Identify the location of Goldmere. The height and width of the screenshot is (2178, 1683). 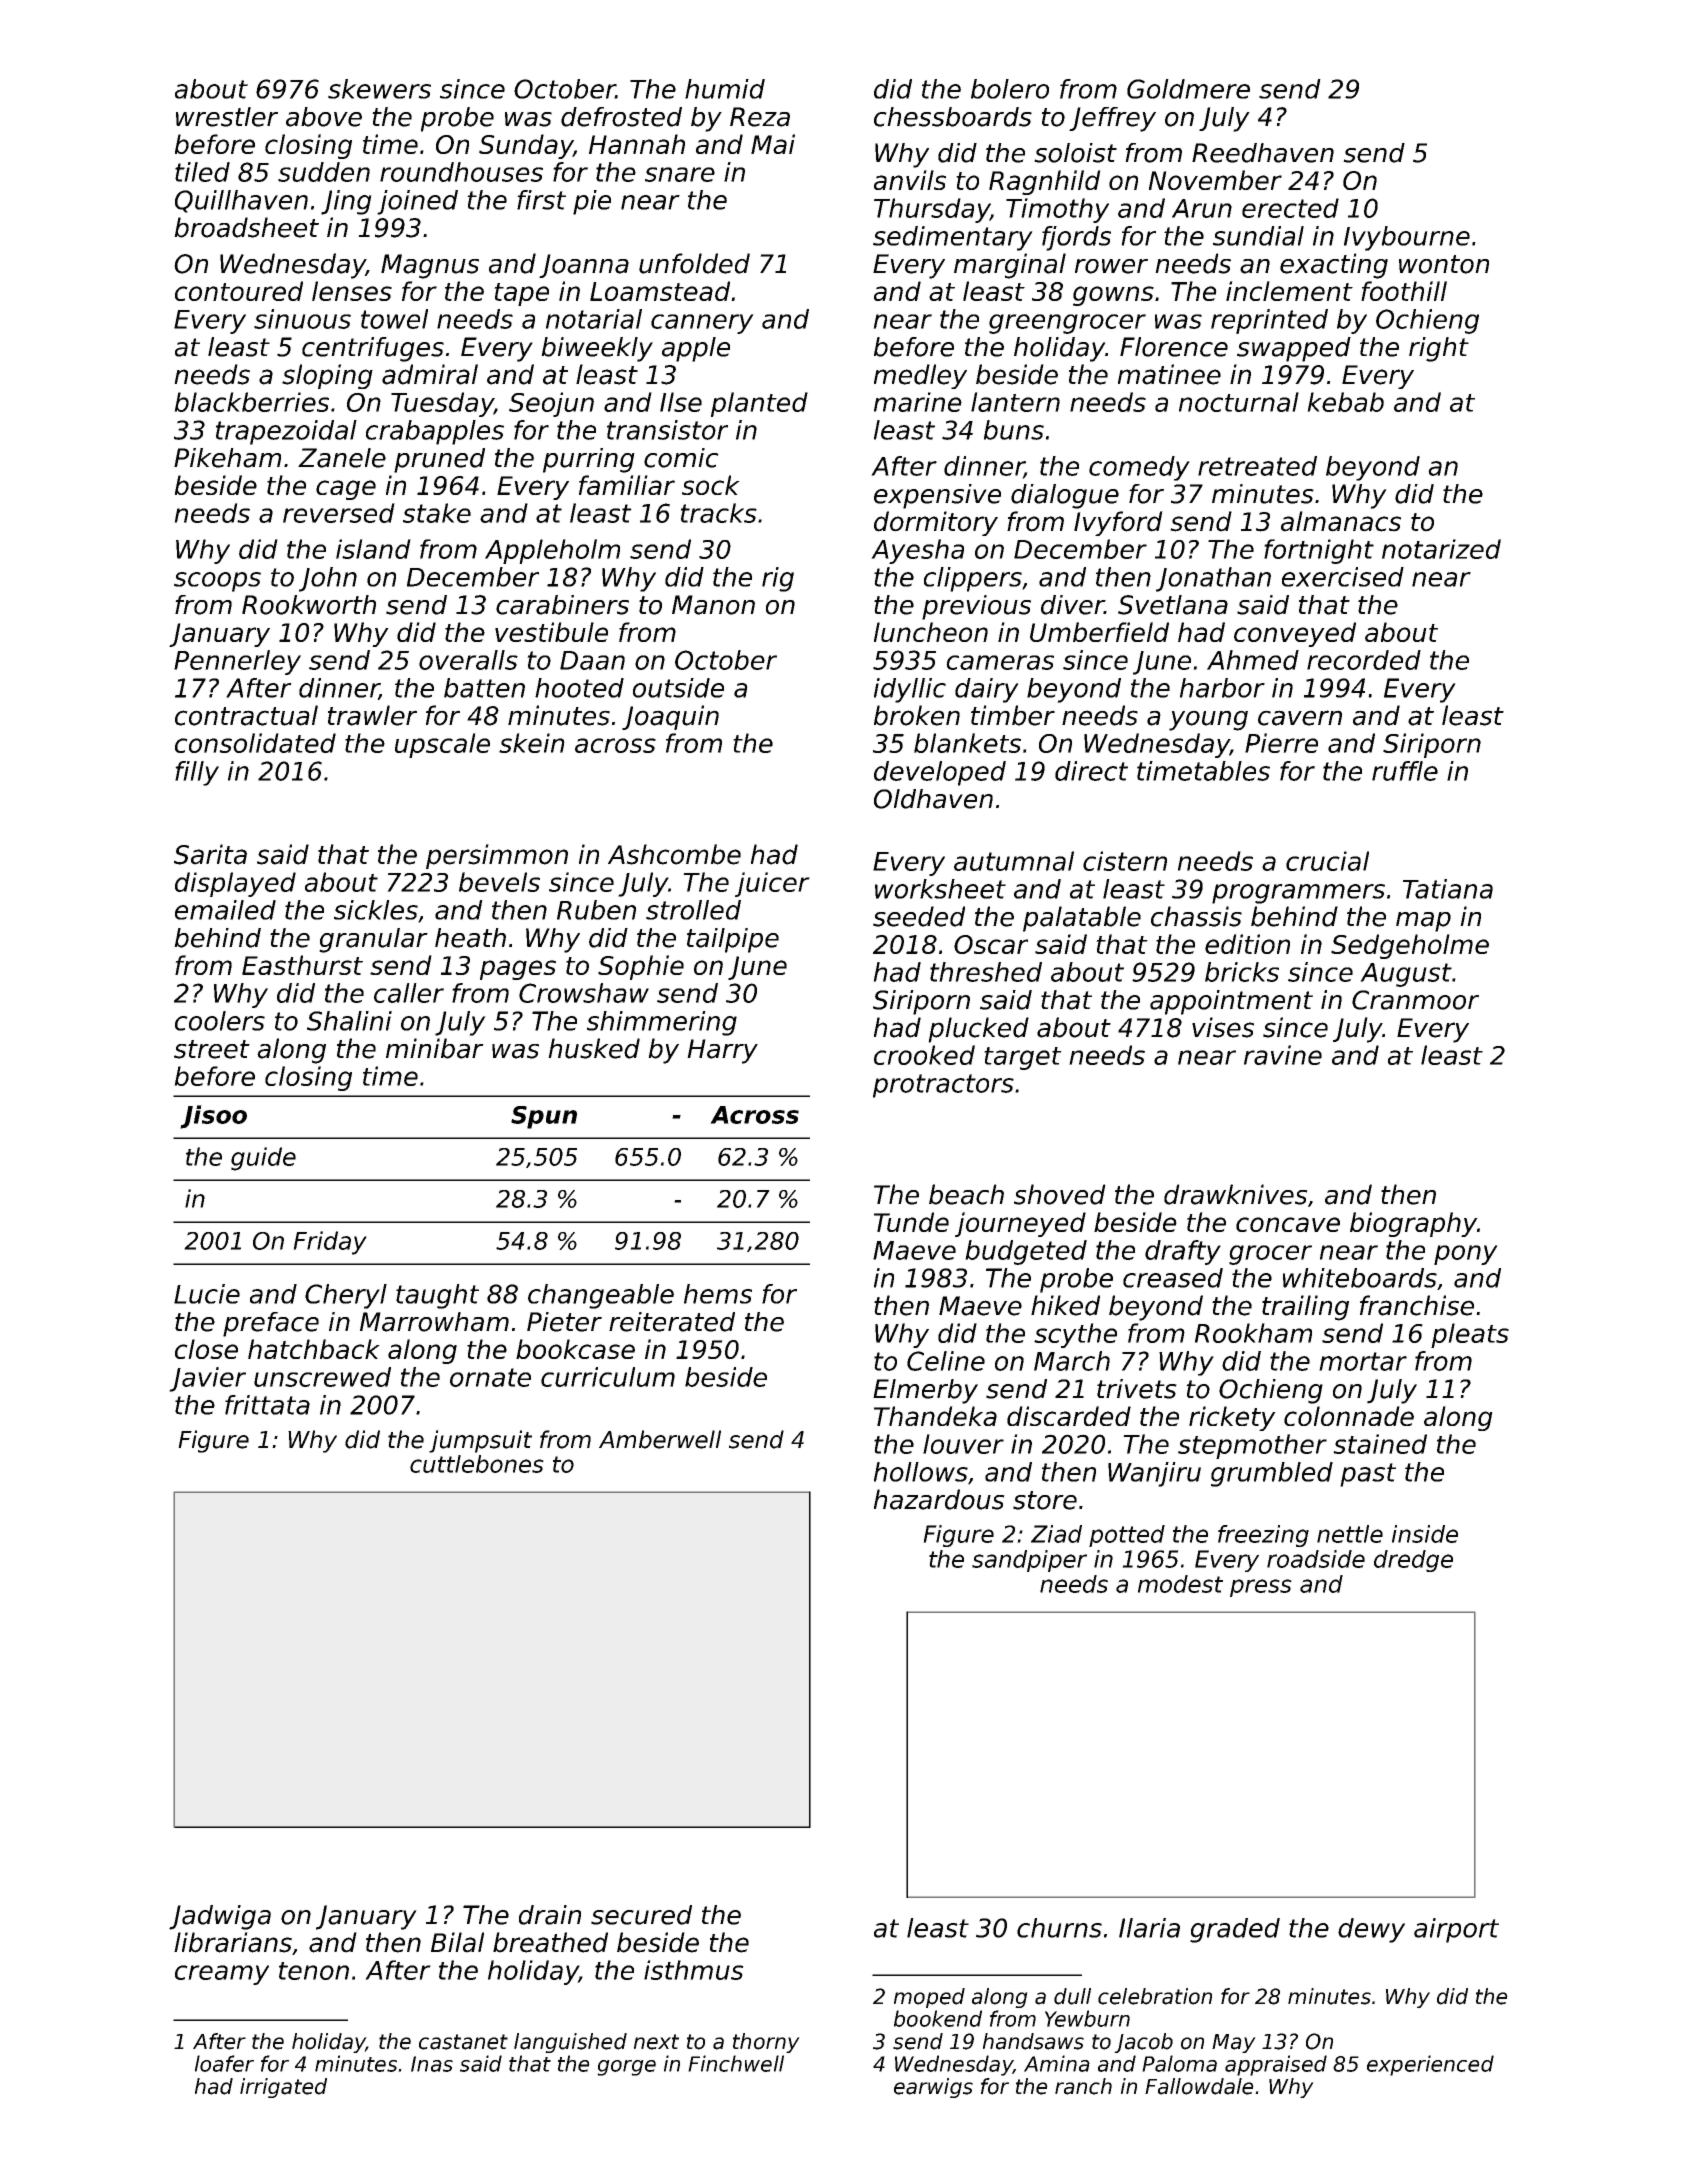
(1188, 89).
